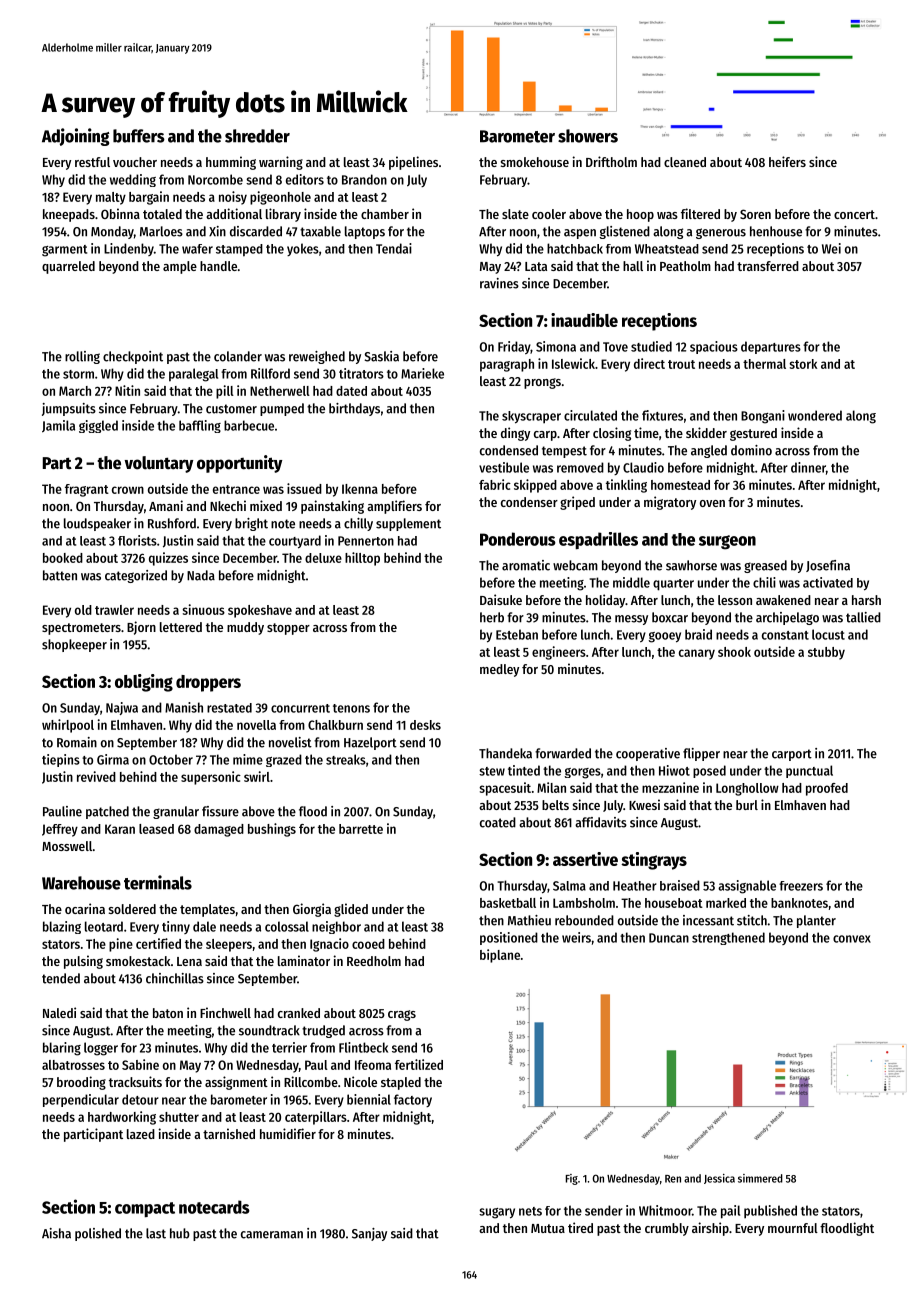 The width and height of the document is (924, 1308). I want to click on supersonic, so click(211, 778).
